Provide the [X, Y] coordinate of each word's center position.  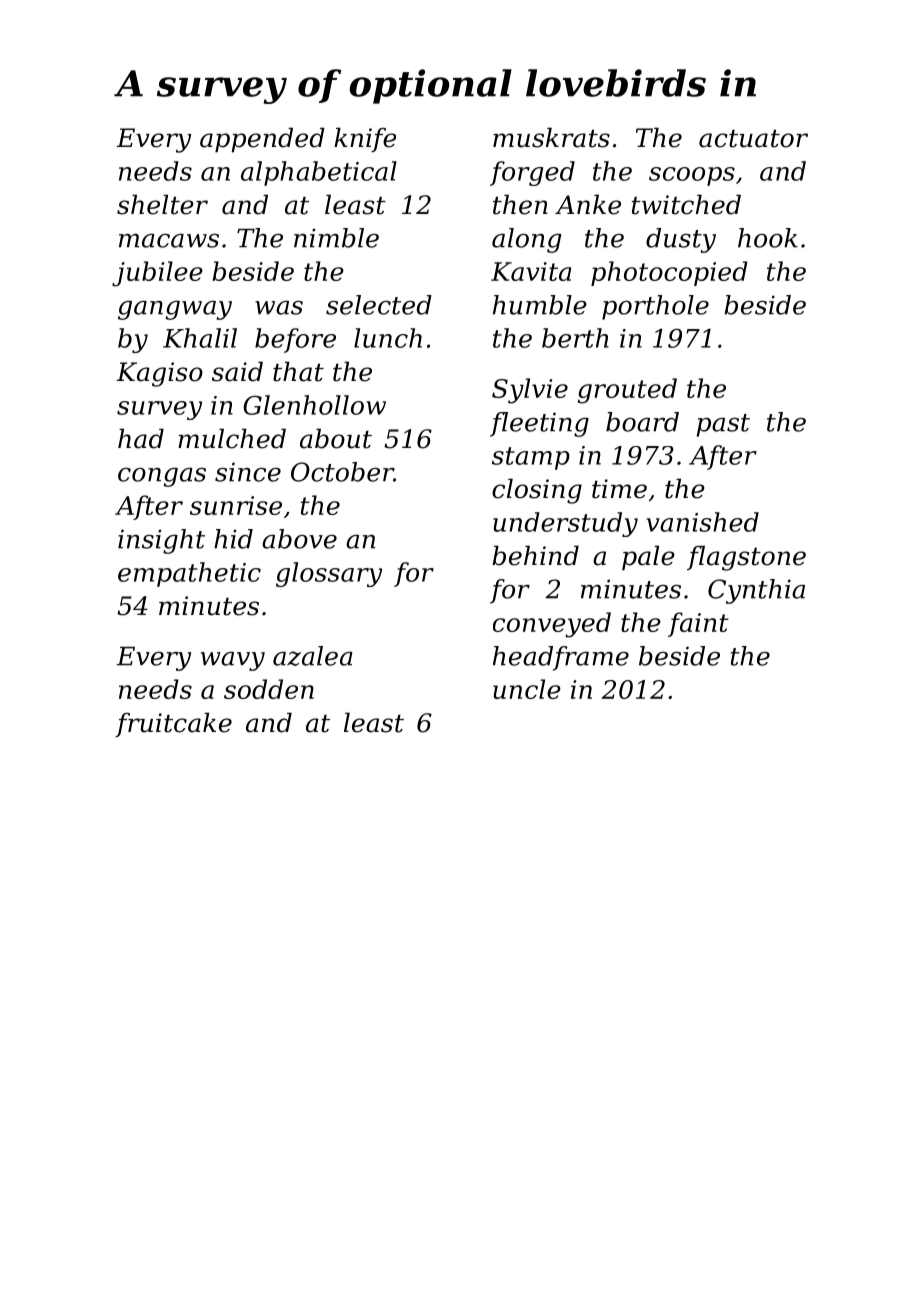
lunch [388, 338]
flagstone [746, 558]
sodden [269, 689]
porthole [655, 307]
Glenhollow [314, 405]
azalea [313, 656]
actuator [753, 139]
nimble [336, 238]
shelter [162, 204]
